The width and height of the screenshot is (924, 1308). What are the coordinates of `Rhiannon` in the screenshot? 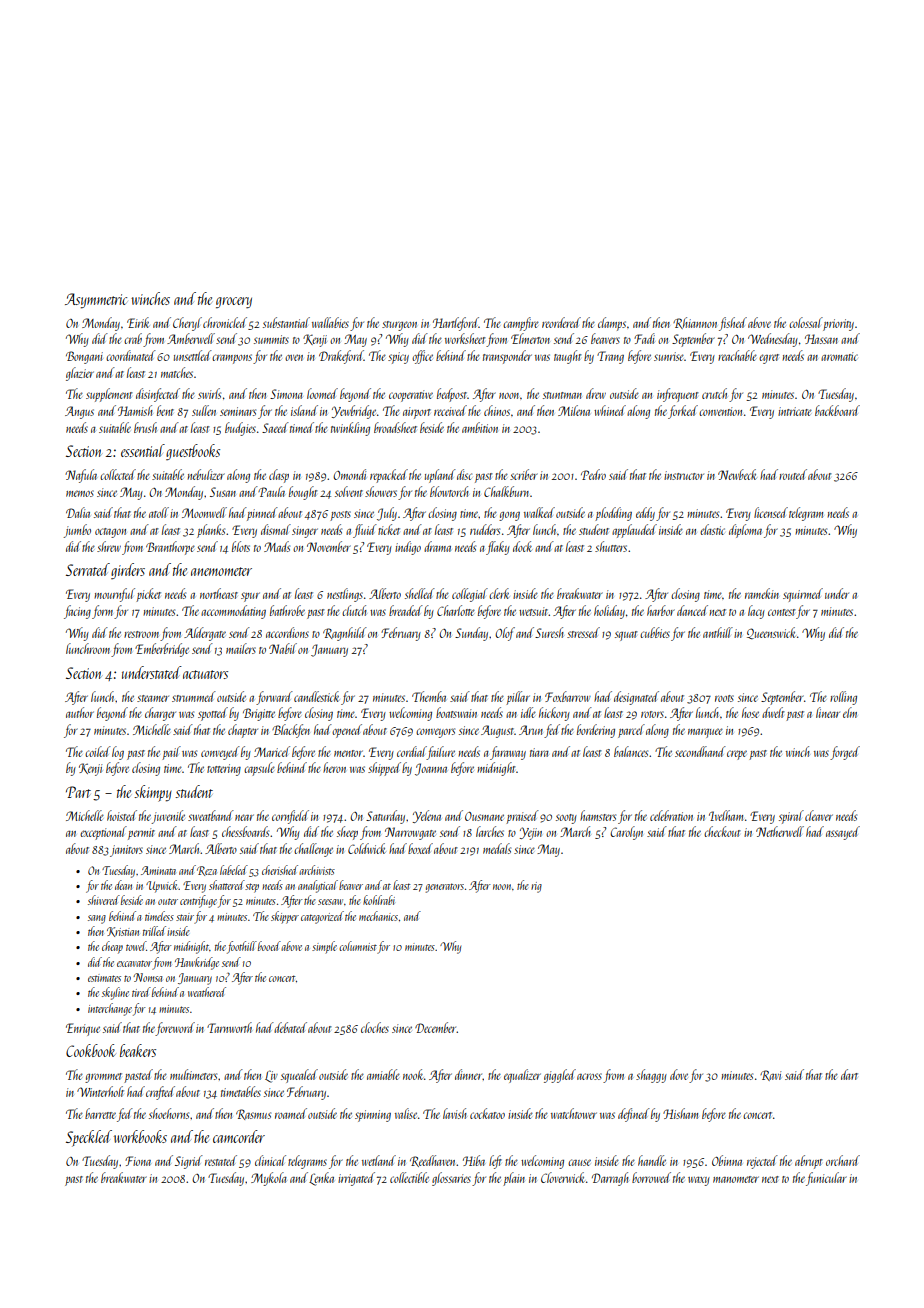 It's located at (695, 323).
